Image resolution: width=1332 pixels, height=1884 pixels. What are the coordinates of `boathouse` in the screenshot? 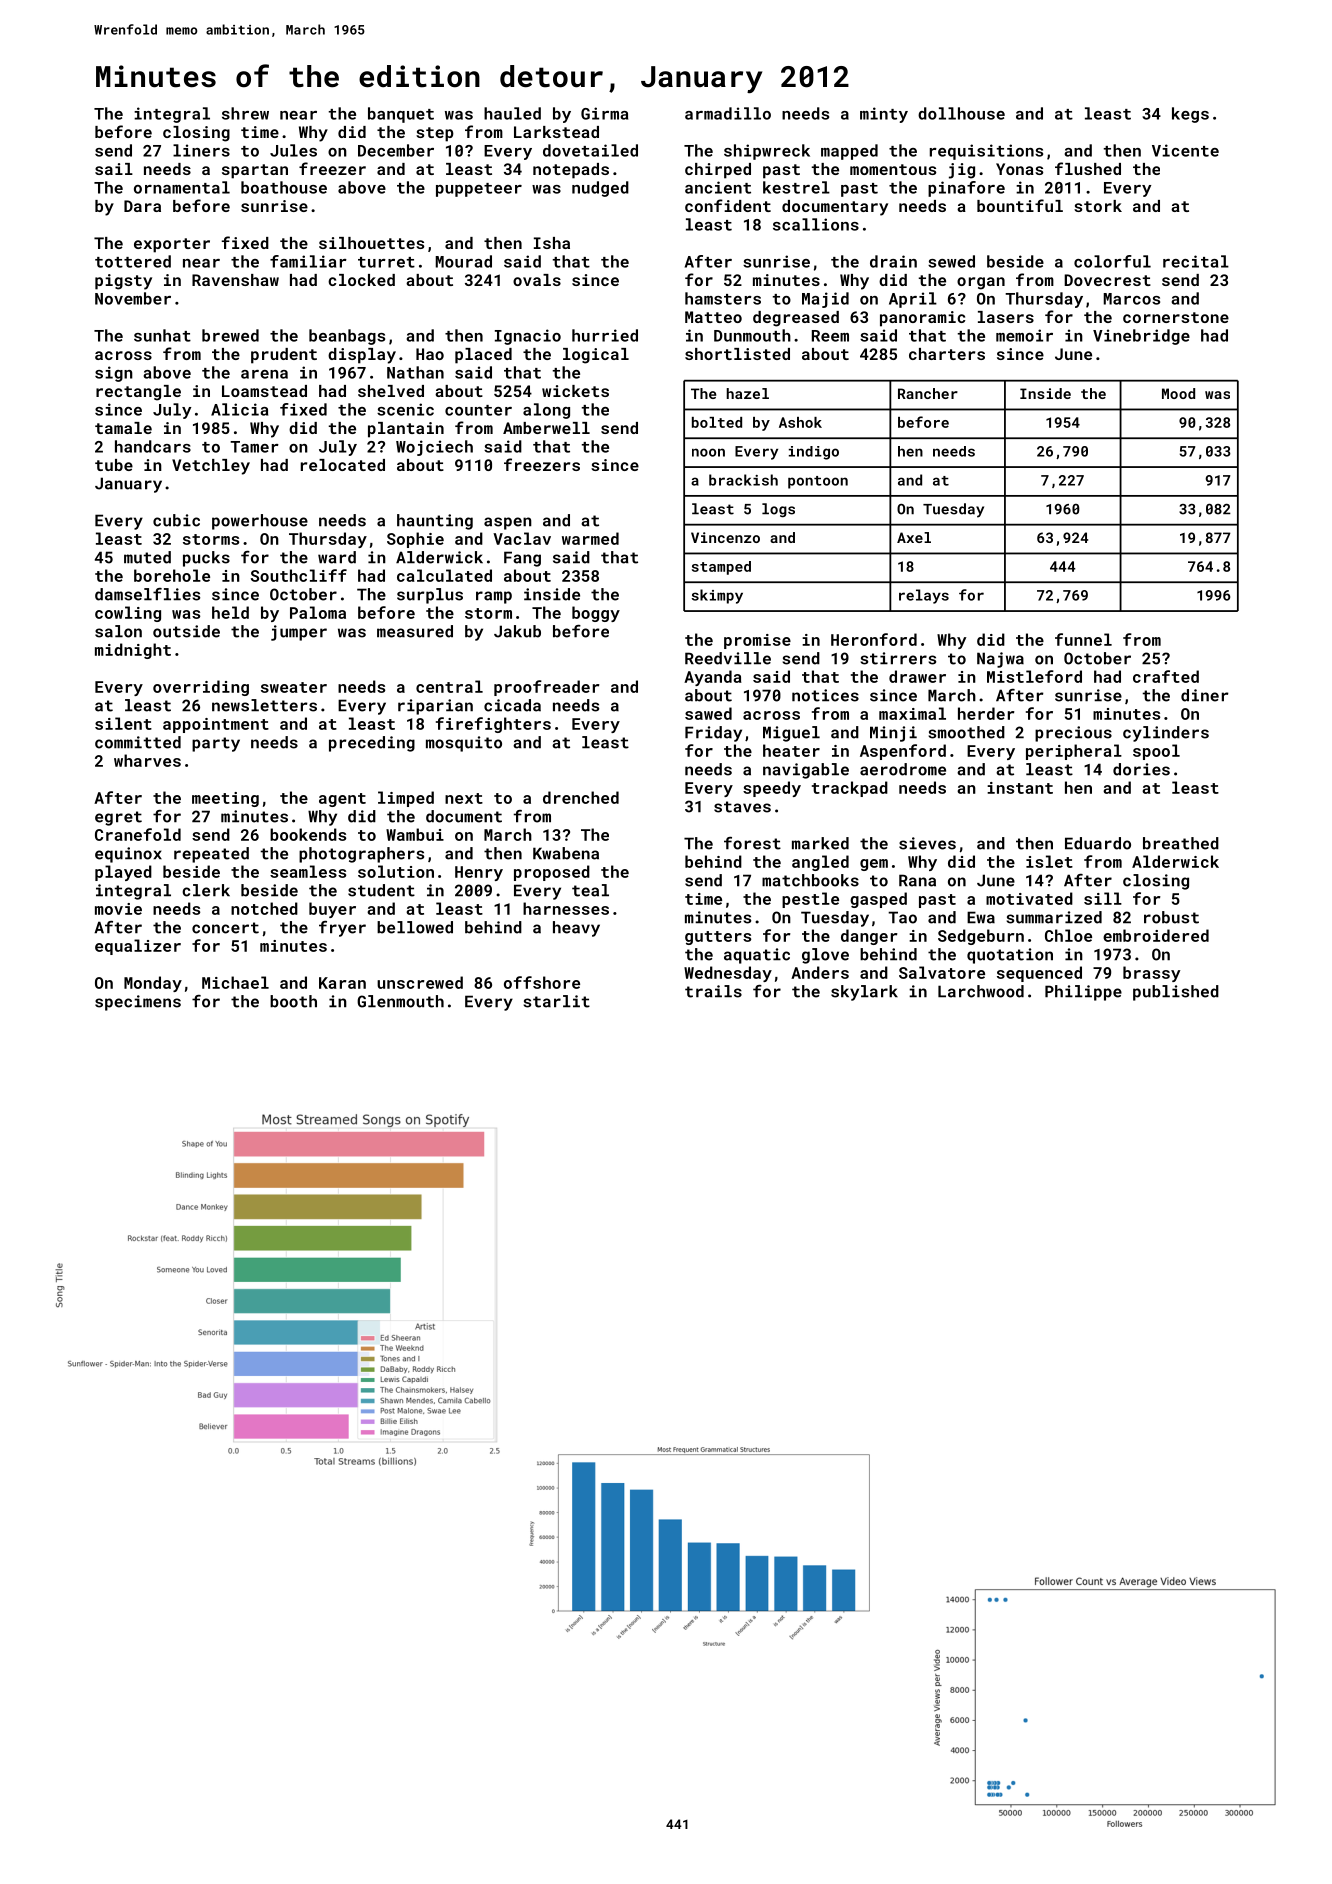 It's located at (284, 187).
